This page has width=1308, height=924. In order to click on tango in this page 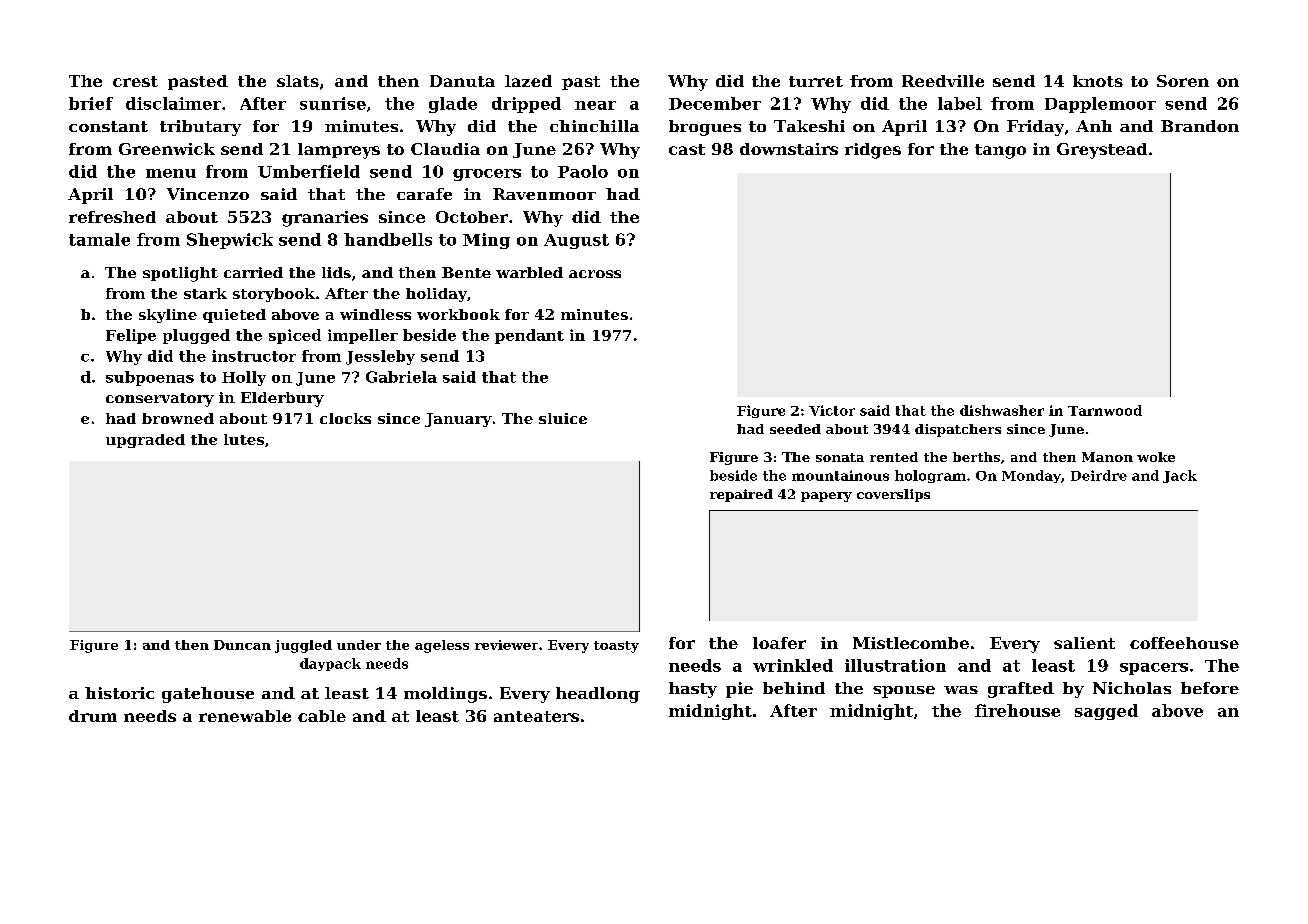, I will do `click(1000, 151)`.
